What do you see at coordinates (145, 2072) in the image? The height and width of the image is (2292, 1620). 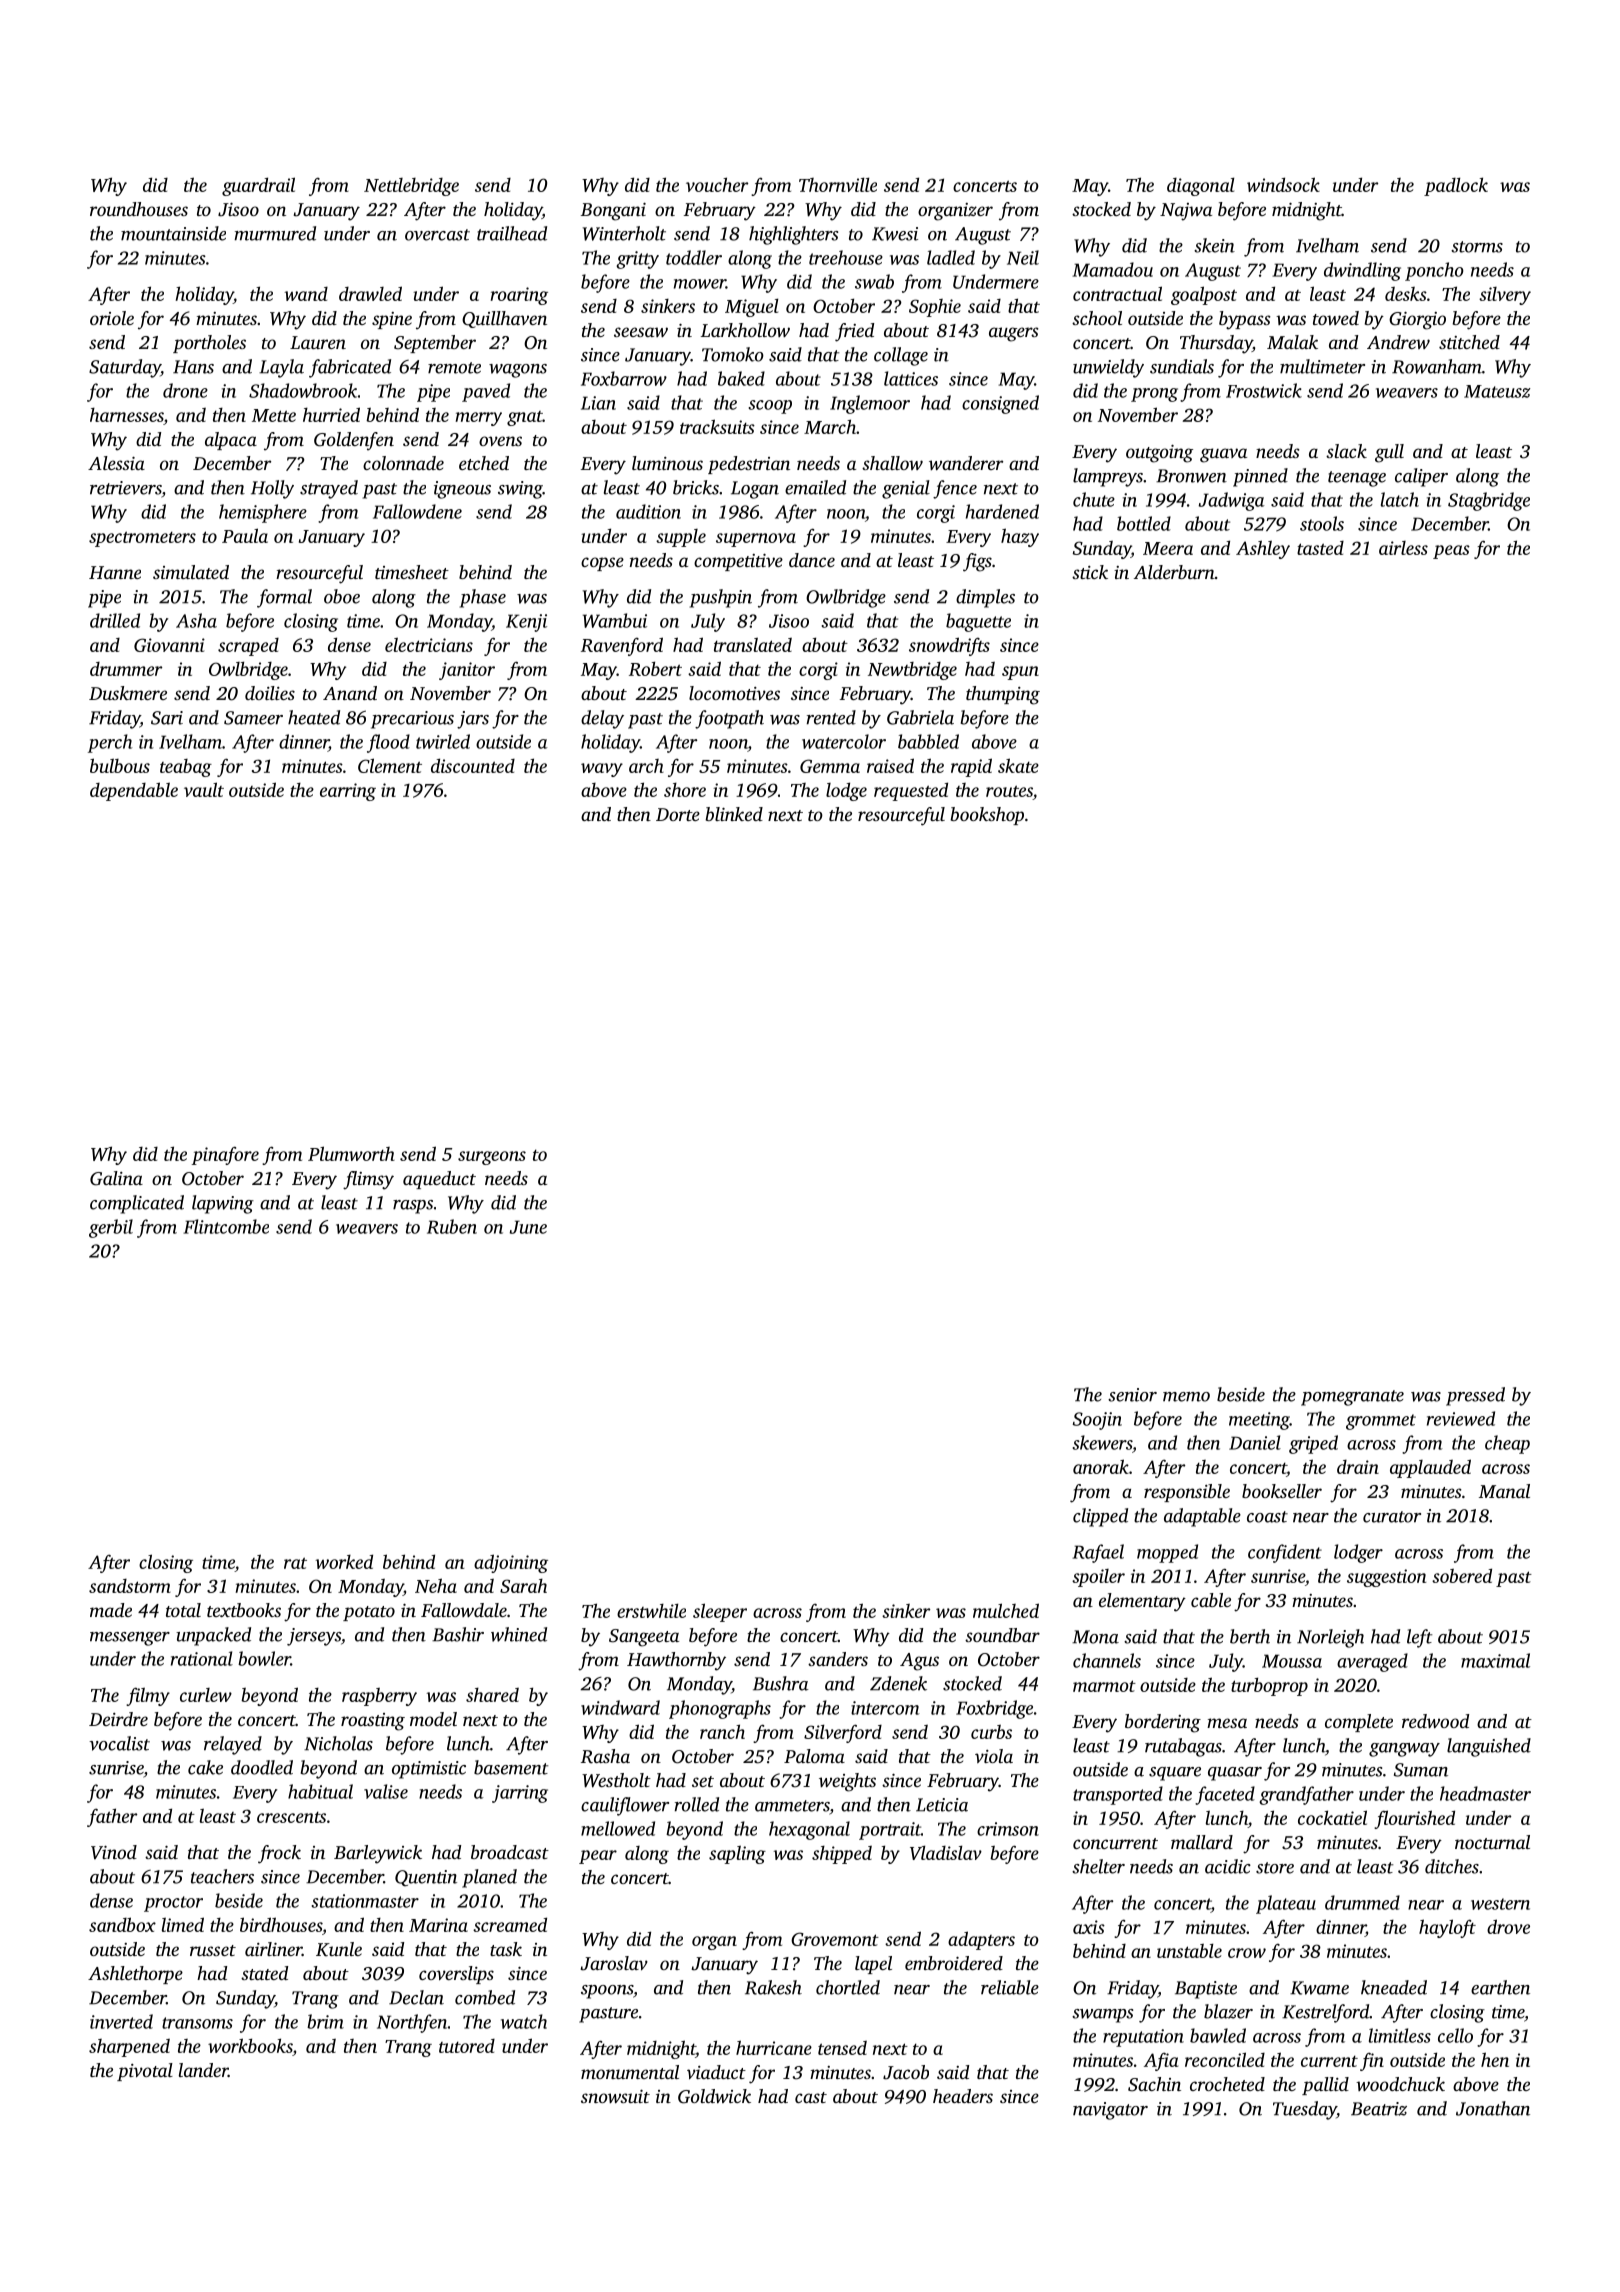 I see `pivotal` at bounding box center [145, 2072].
